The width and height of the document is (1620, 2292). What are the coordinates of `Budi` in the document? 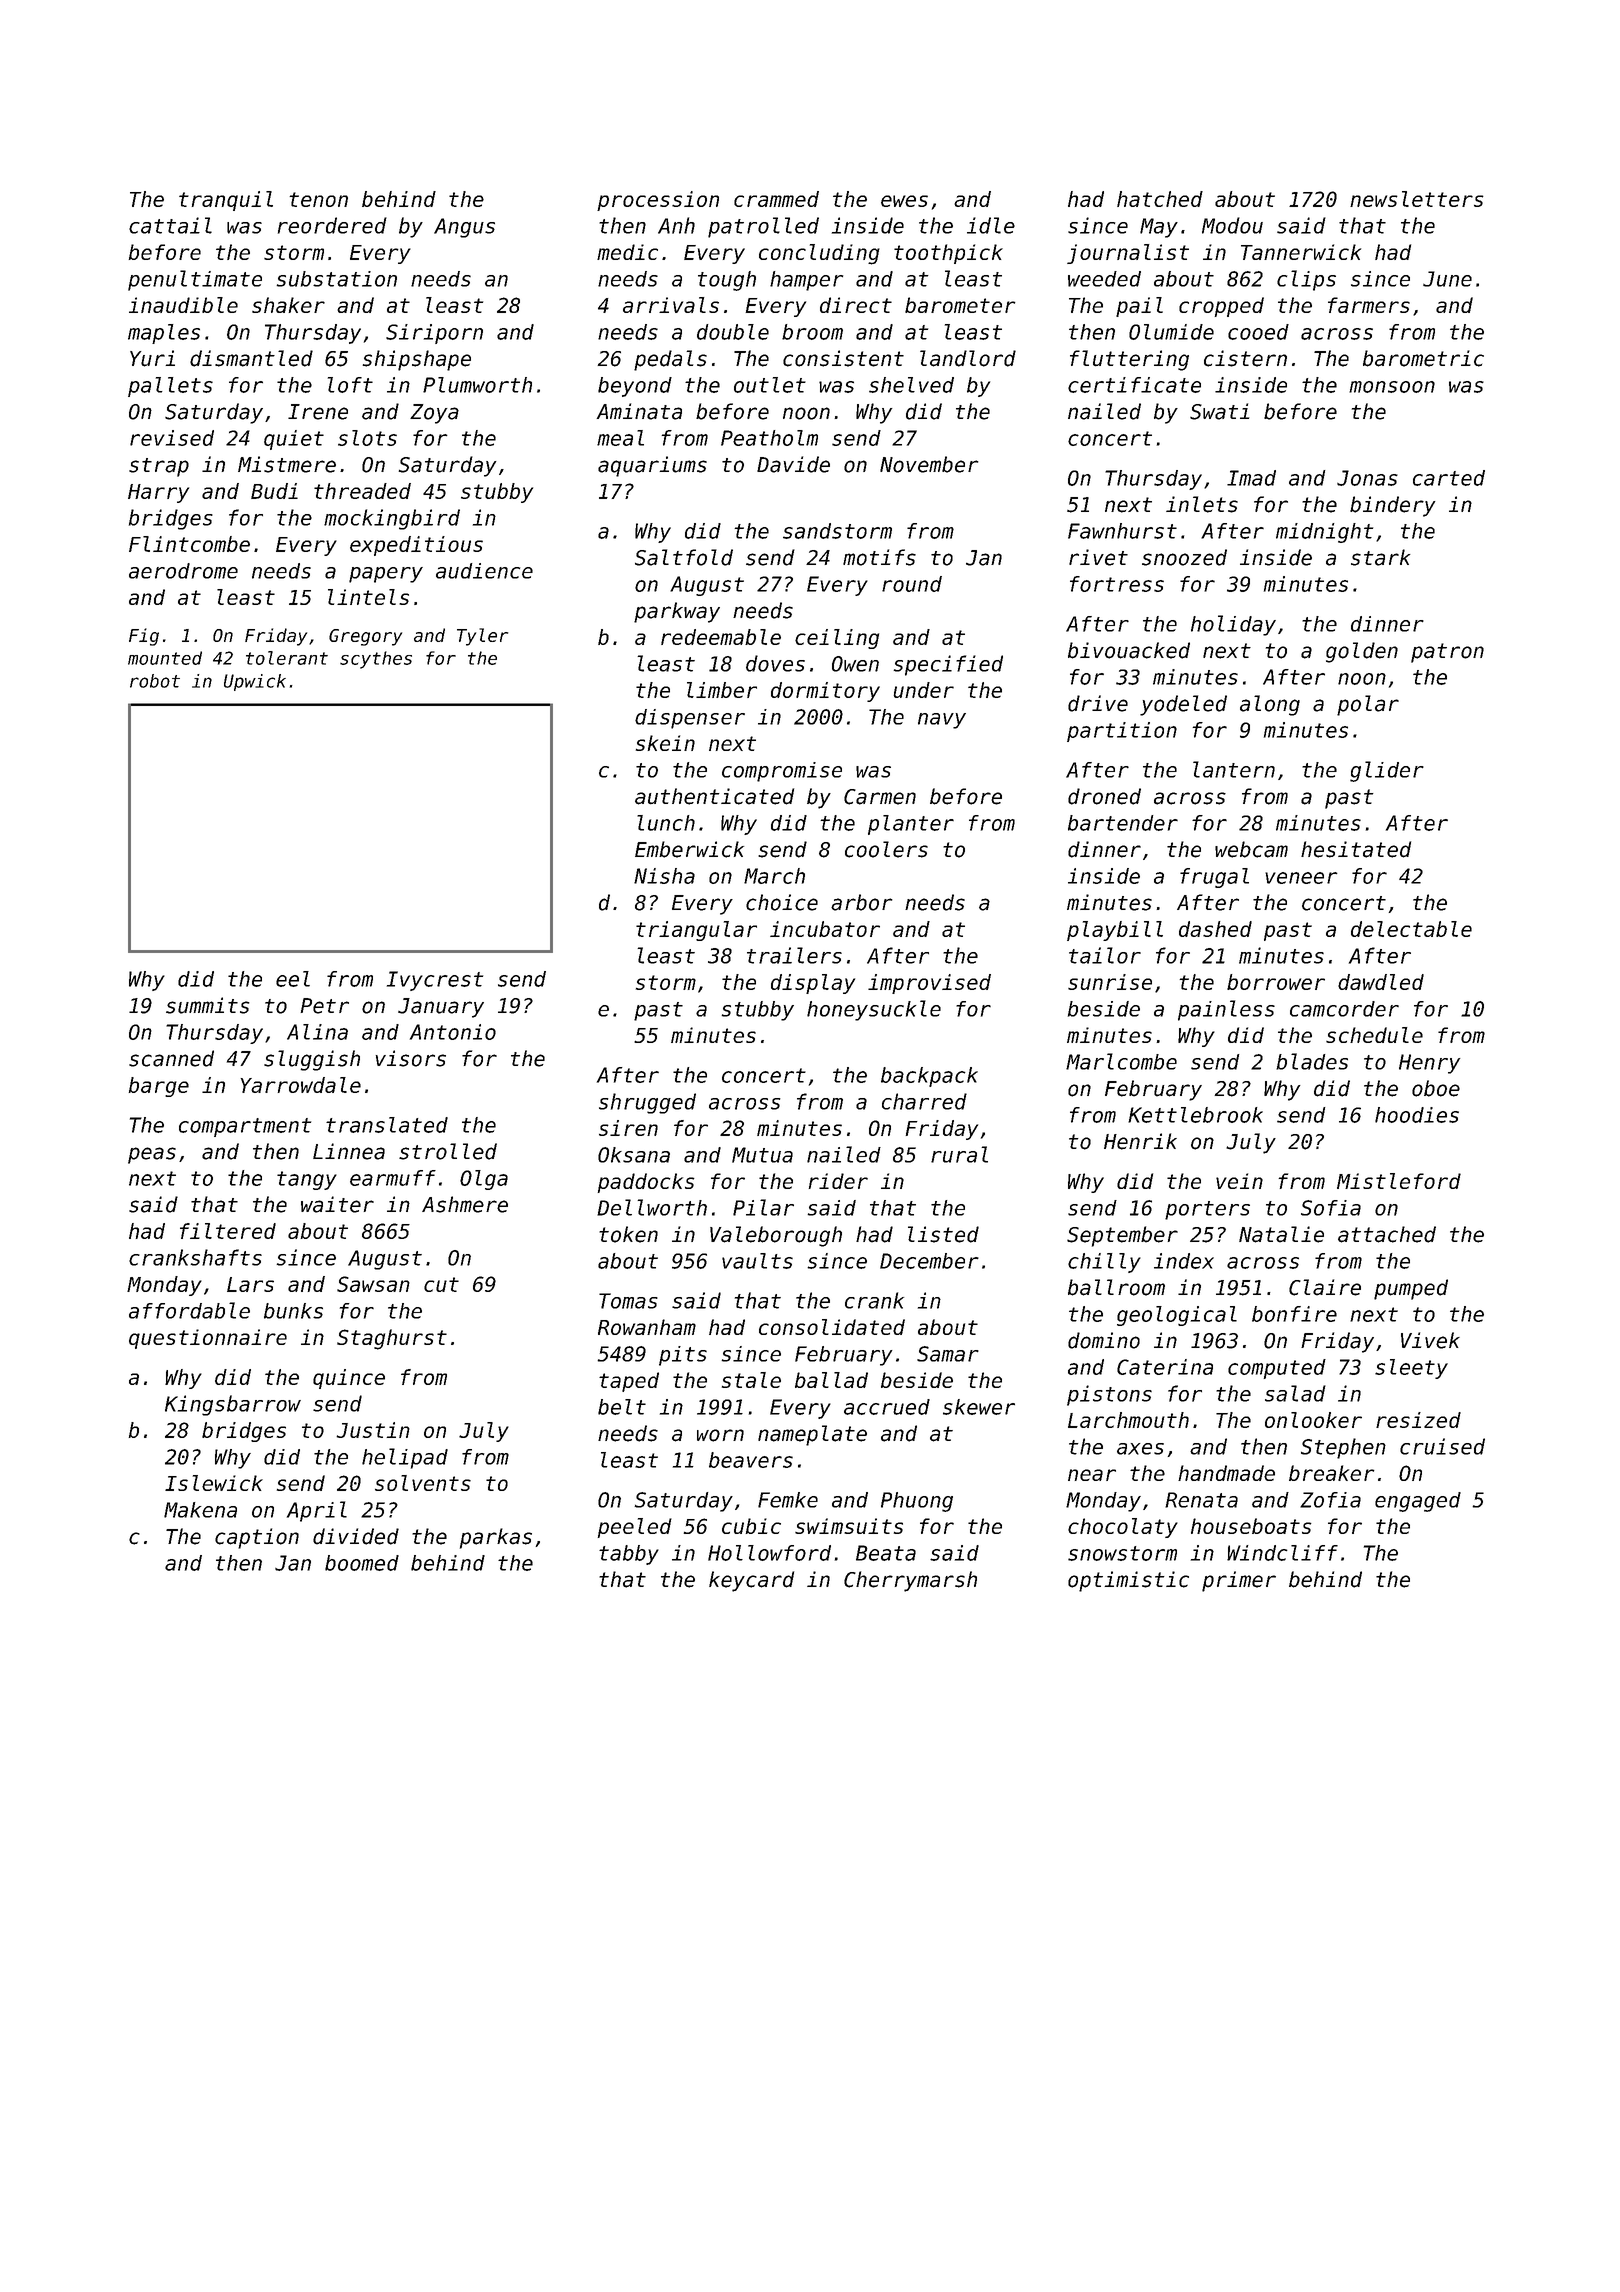 It's located at (274, 491).
